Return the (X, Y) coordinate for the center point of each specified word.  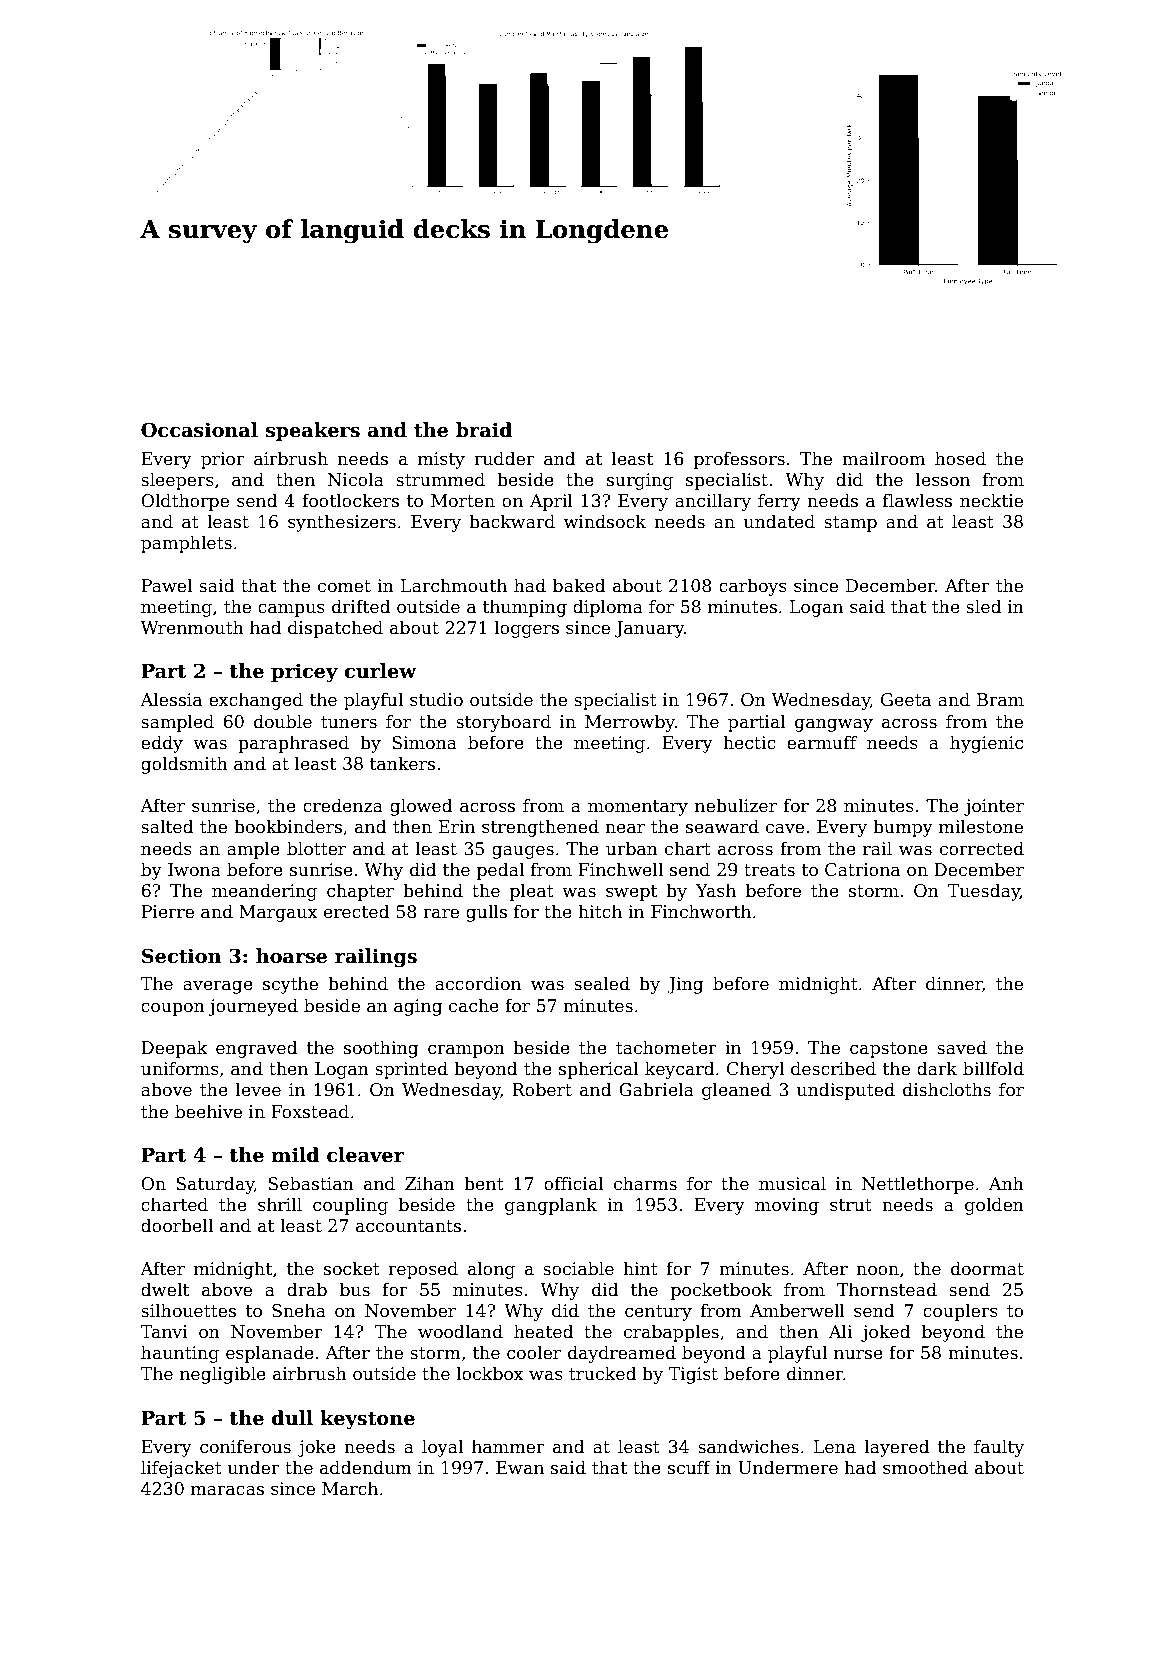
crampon (466, 1051)
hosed (960, 458)
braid (484, 430)
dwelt (165, 1289)
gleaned (736, 1091)
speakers (313, 431)
